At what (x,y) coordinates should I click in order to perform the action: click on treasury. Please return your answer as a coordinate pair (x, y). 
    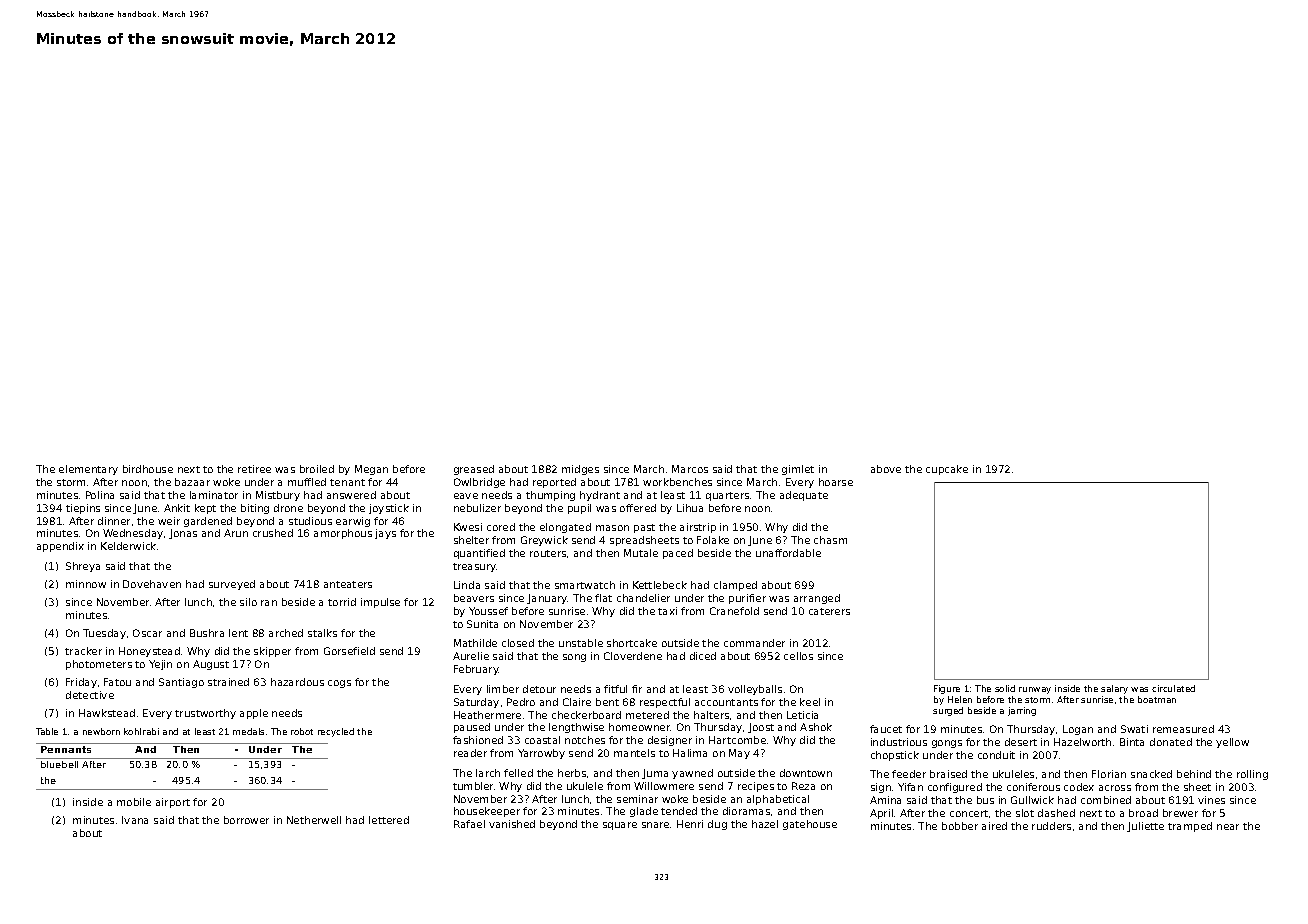
    Looking at the image, I should click on (474, 567).
